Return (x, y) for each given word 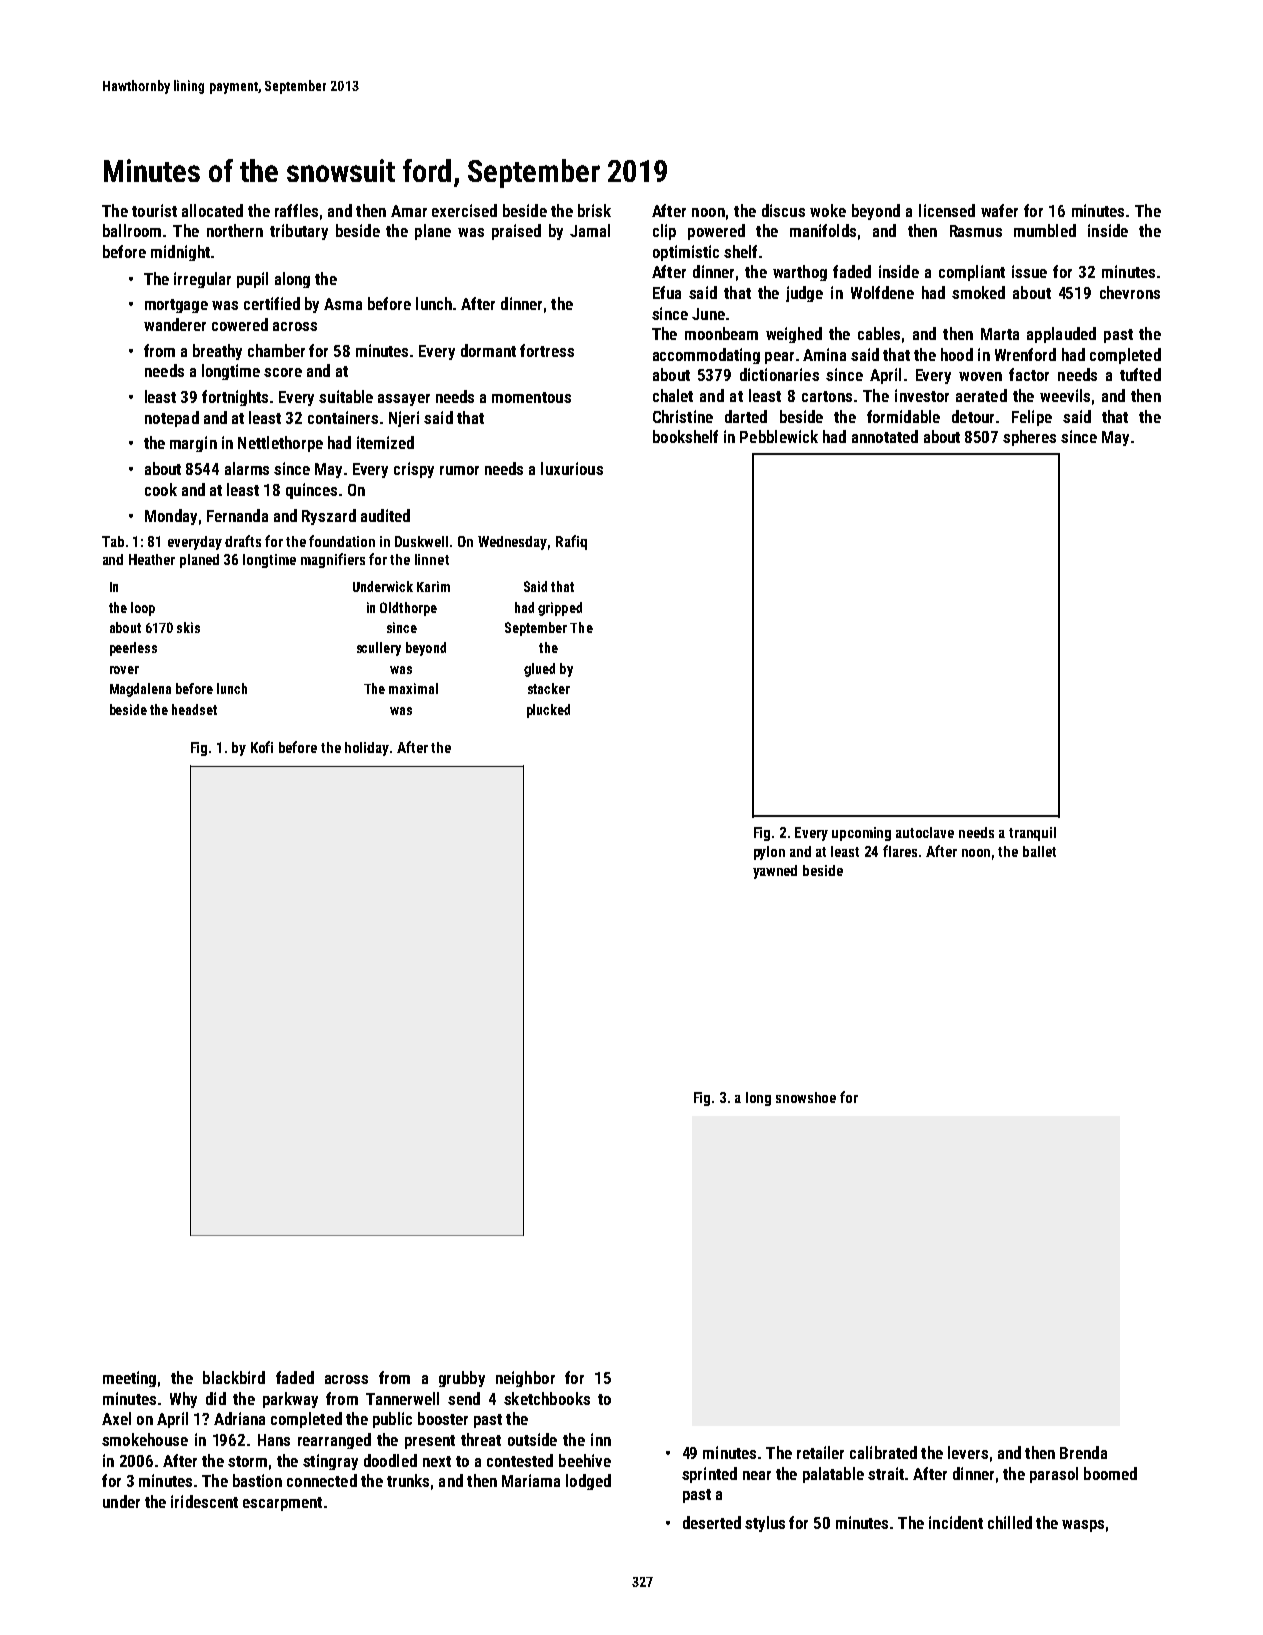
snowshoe (806, 1097)
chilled (1010, 1522)
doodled (390, 1460)
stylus (765, 1524)
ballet (1039, 851)
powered (716, 232)
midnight (180, 253)
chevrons (1130, 292)
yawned (775, 872)
